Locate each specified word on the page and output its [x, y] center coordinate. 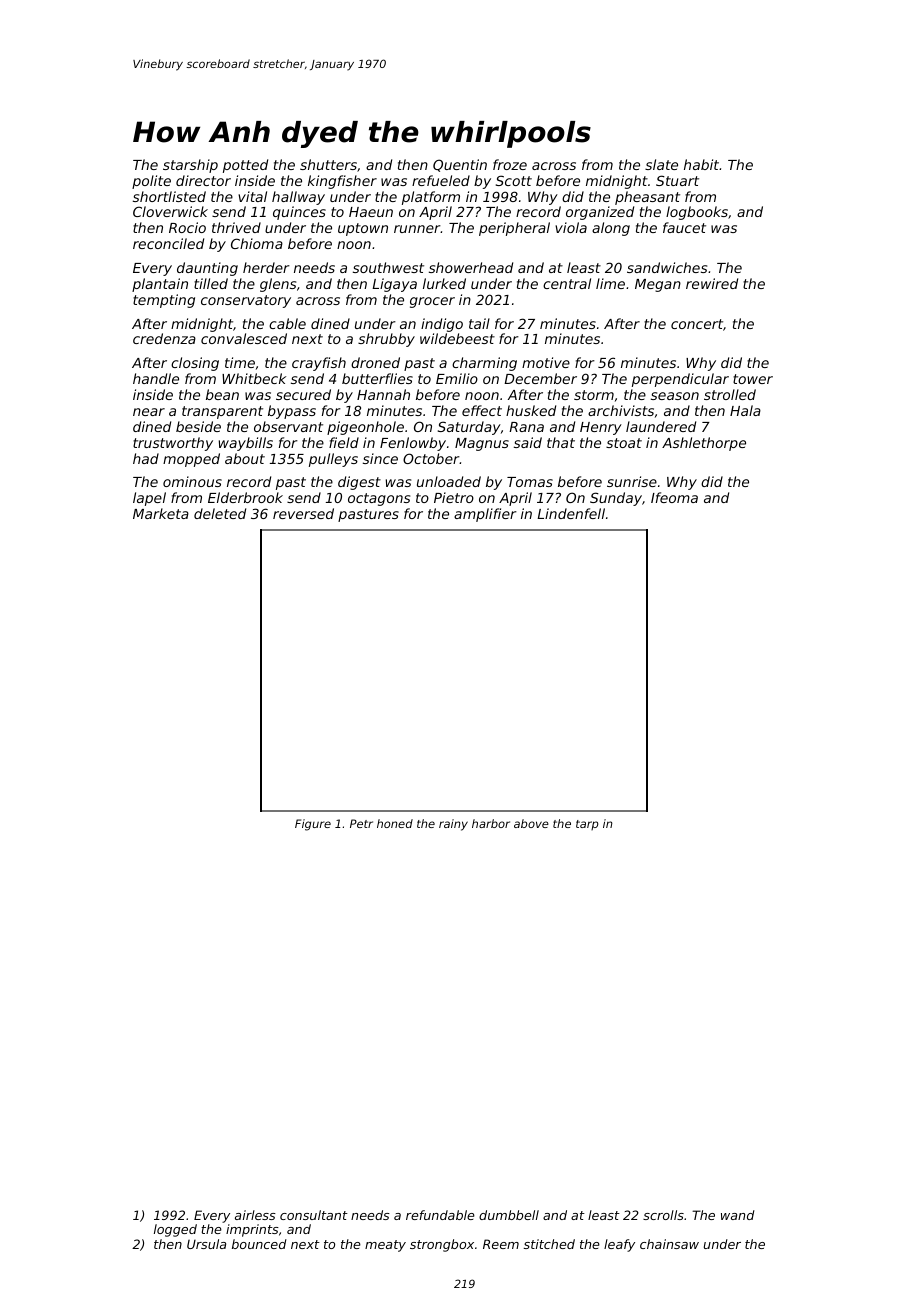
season [675, 396]
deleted [220, 513]
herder [266, 267]
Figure [313, 825]
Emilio [457, 378]
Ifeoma [674, 497]
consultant [314, 1215]
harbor [491, 823]
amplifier [485, 515]
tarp [587, 825]
